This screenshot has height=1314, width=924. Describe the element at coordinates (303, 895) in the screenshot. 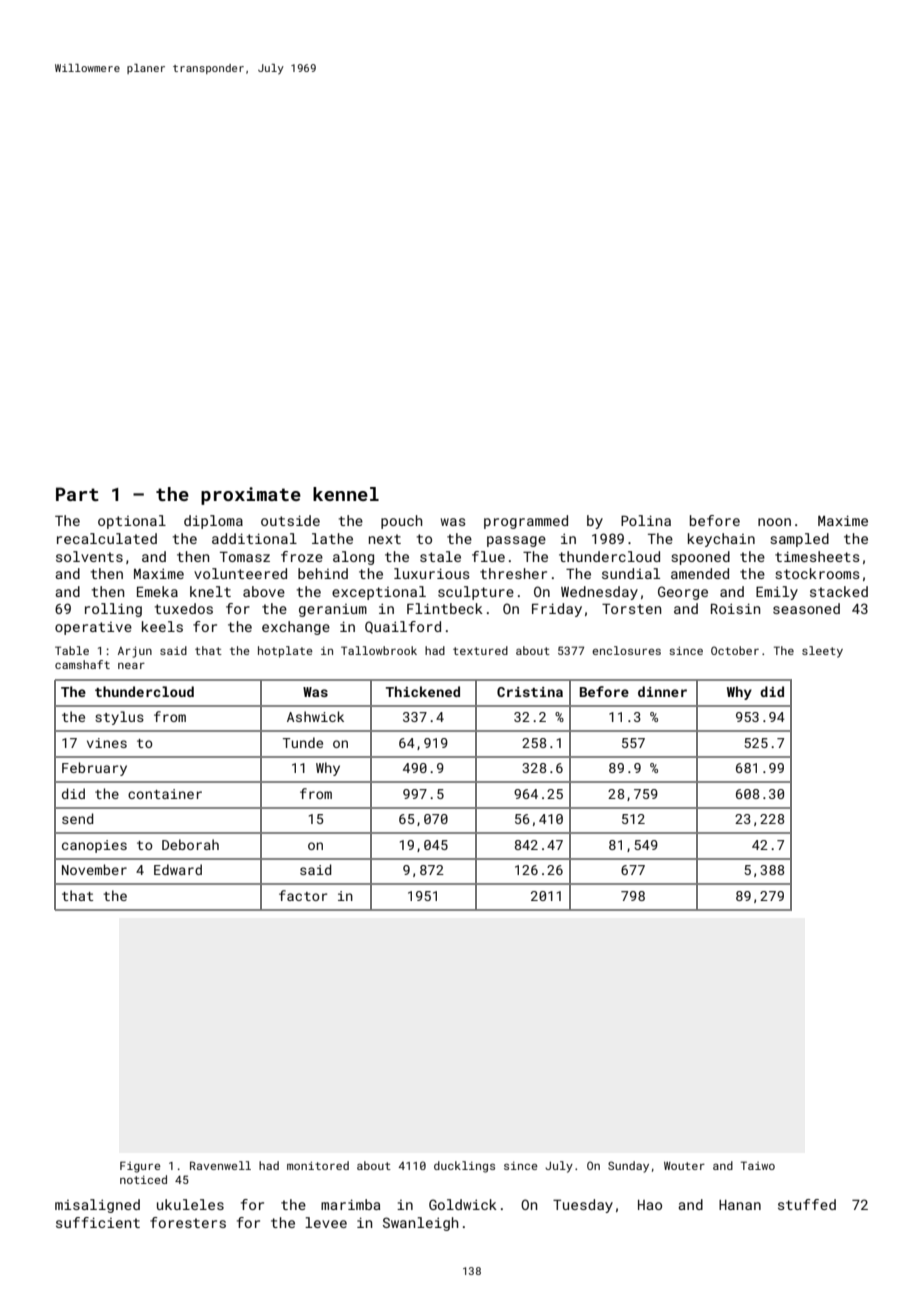

I see `factor` at that location.
